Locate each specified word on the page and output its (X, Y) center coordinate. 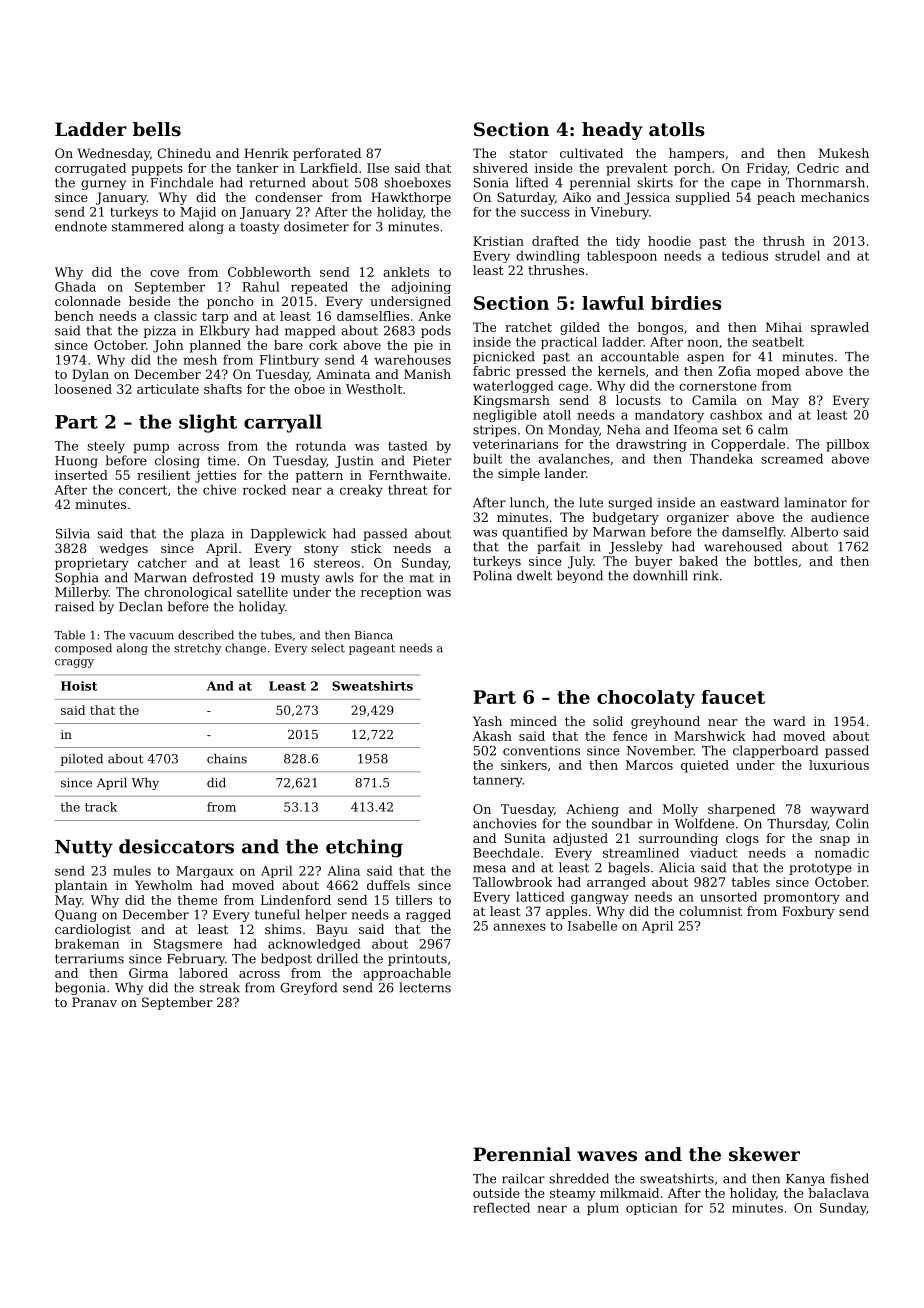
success (545, 213)
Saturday (526, 198)
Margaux (205, 872)
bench (74, 316)
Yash (487, 721)
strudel (797, 256)
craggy (74, 663)
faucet (733, 697)
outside (496, 1193)
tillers (413, 900)
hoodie (669, 241)
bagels (629, 868)
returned (278, 182)
